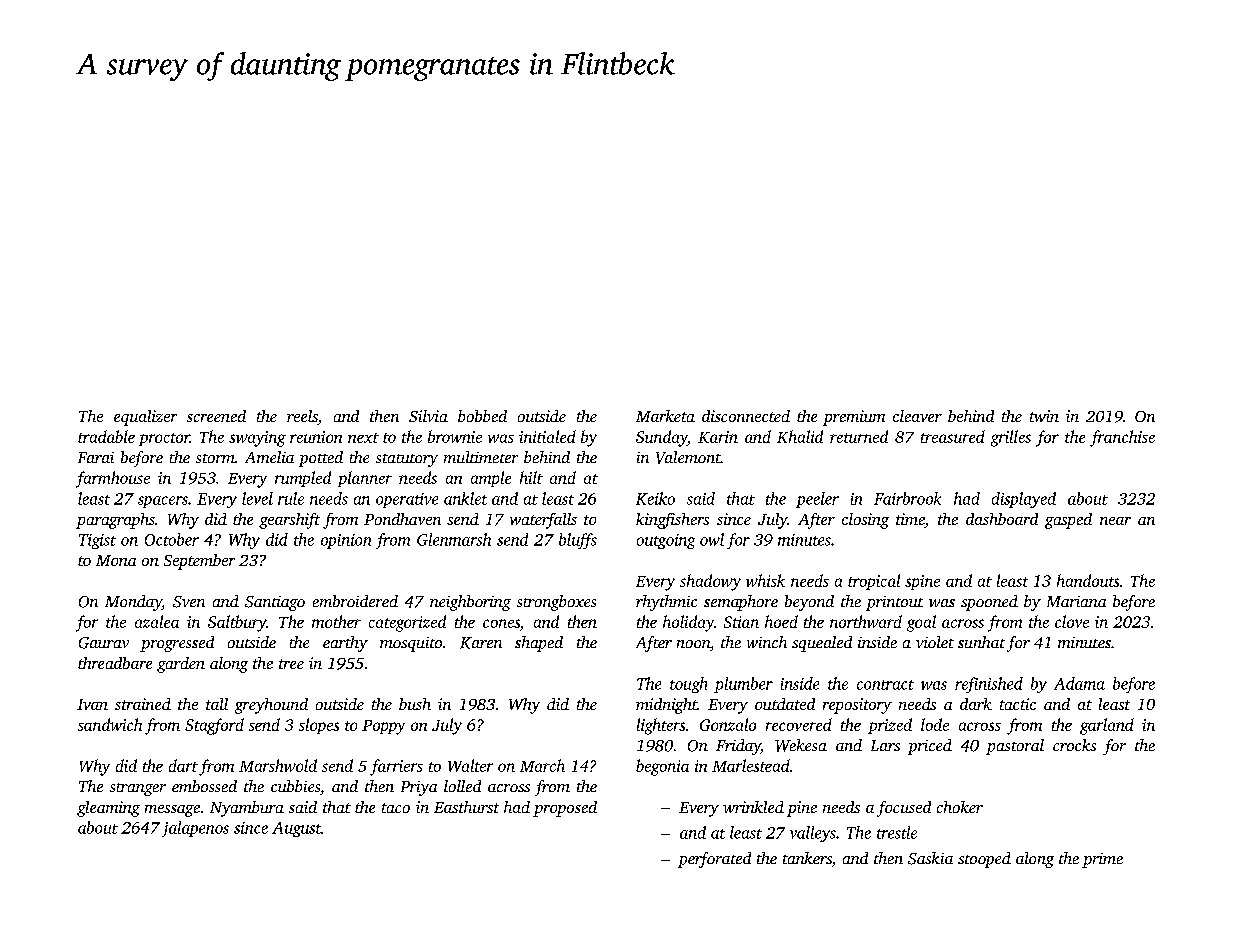 This screenshot has height=952, width=1233. Describe the element at coordinates (1018, 704) in the screenshot. I see `tactic` at that location.
